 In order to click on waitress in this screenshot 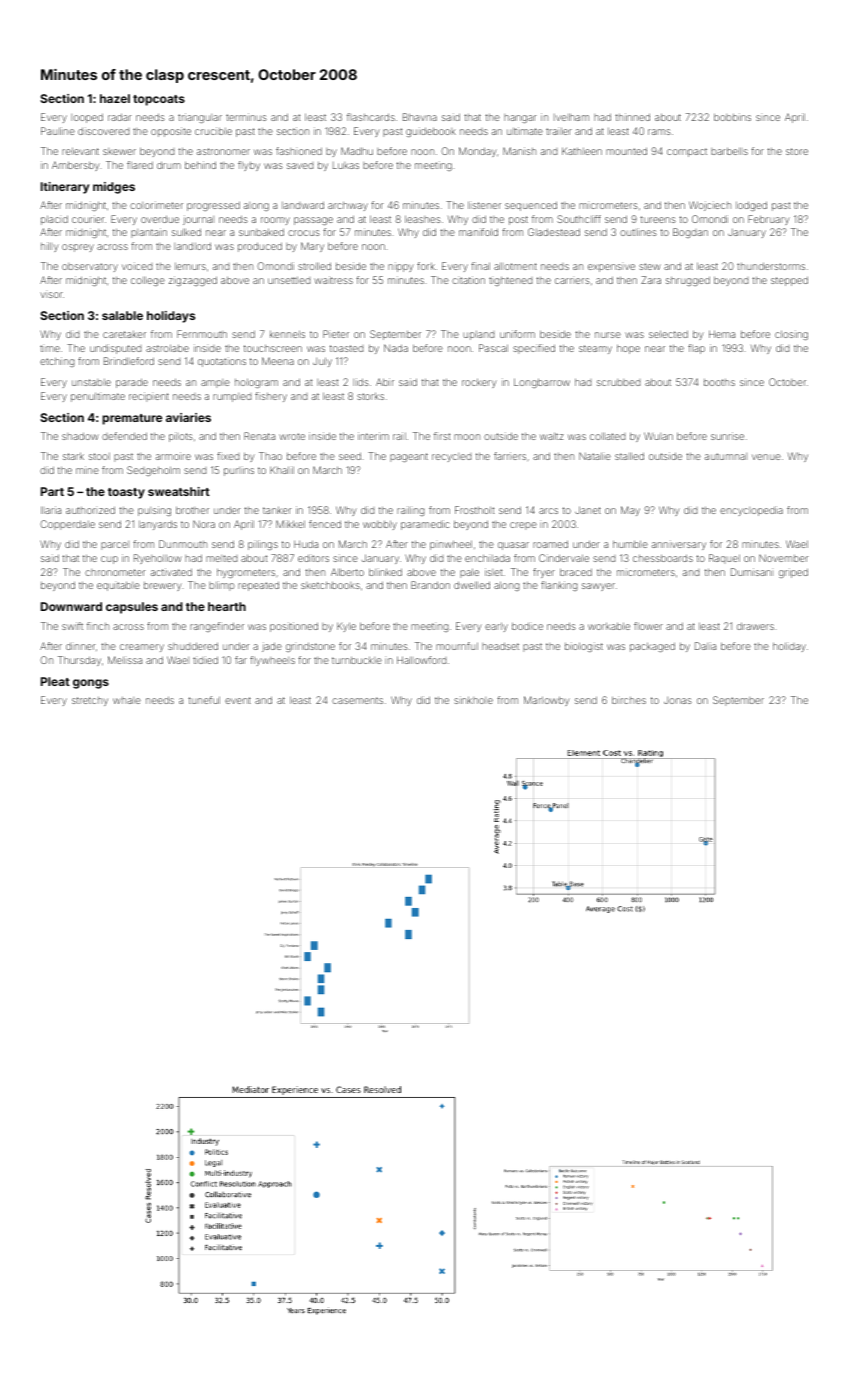, I will do `click(333, 280)`.
